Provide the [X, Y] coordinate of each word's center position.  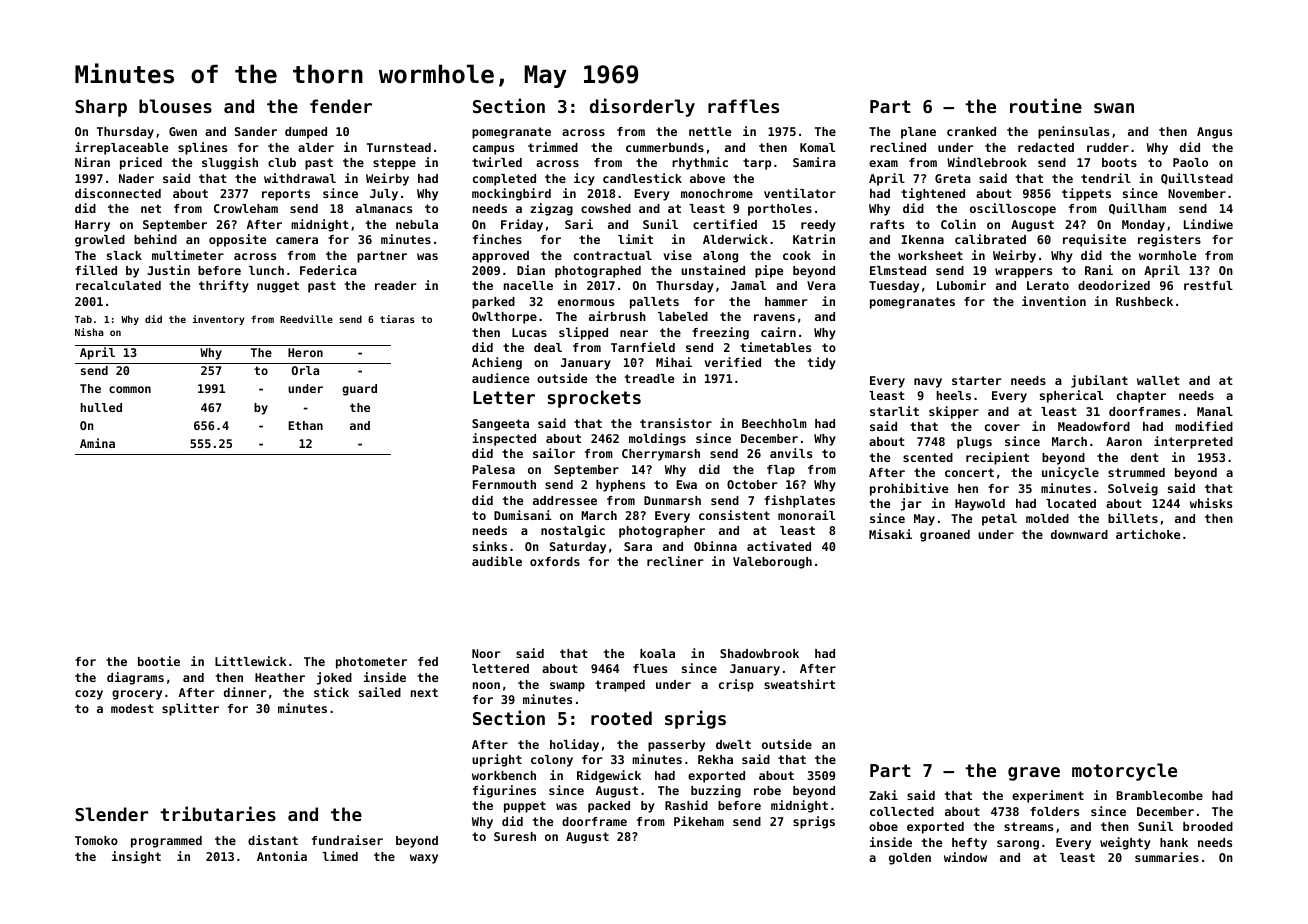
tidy [821, 363]
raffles [743, 106]
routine [1046, 105]
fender [341, 106]
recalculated [118, 285]
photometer [371, 663]
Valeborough [772, 563]
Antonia [282, 856]
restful [1208, 285]
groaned [945, 536]
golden [910, 859]
